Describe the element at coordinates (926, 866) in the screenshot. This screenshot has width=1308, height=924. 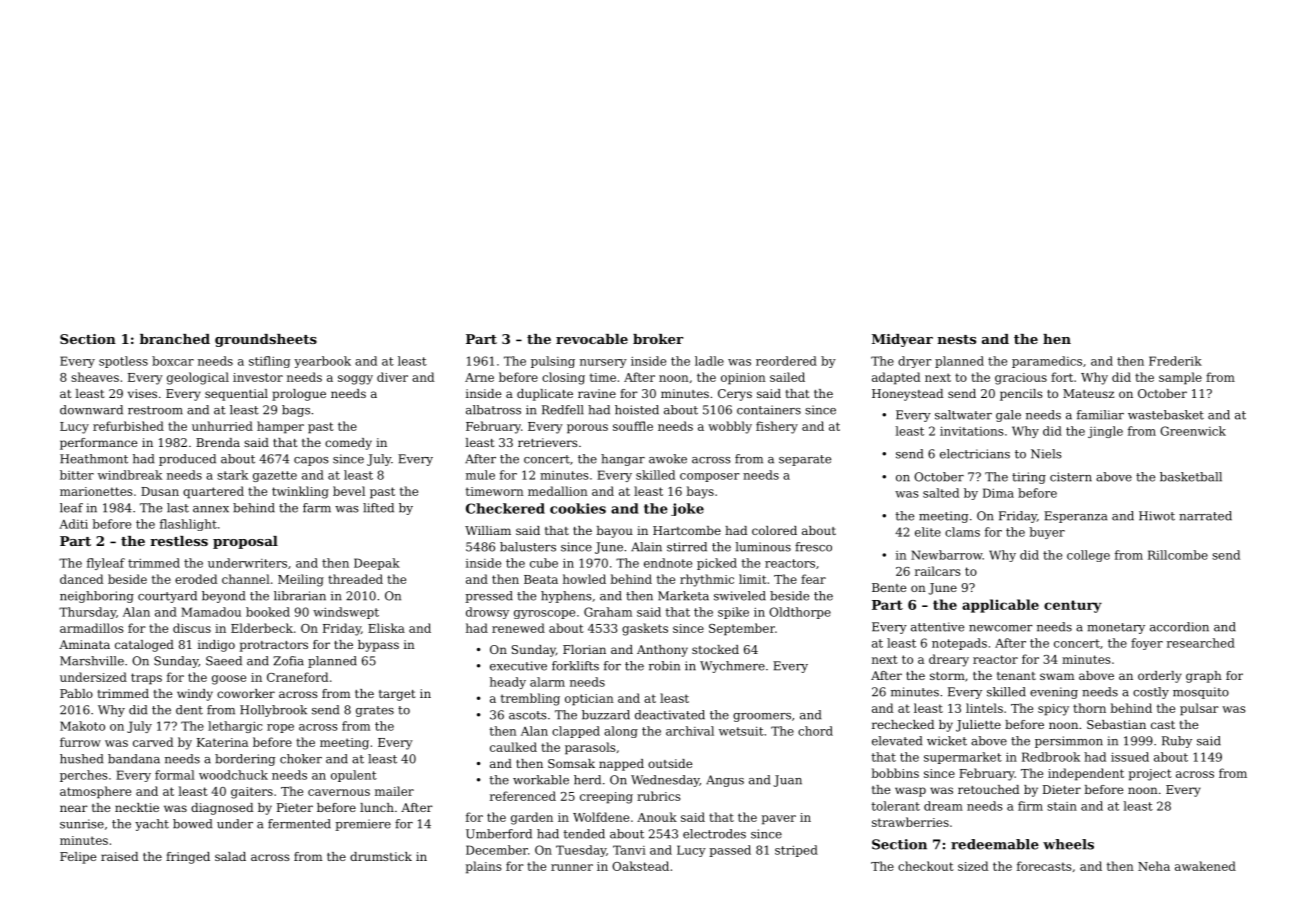
I see `checkout` at that location.
